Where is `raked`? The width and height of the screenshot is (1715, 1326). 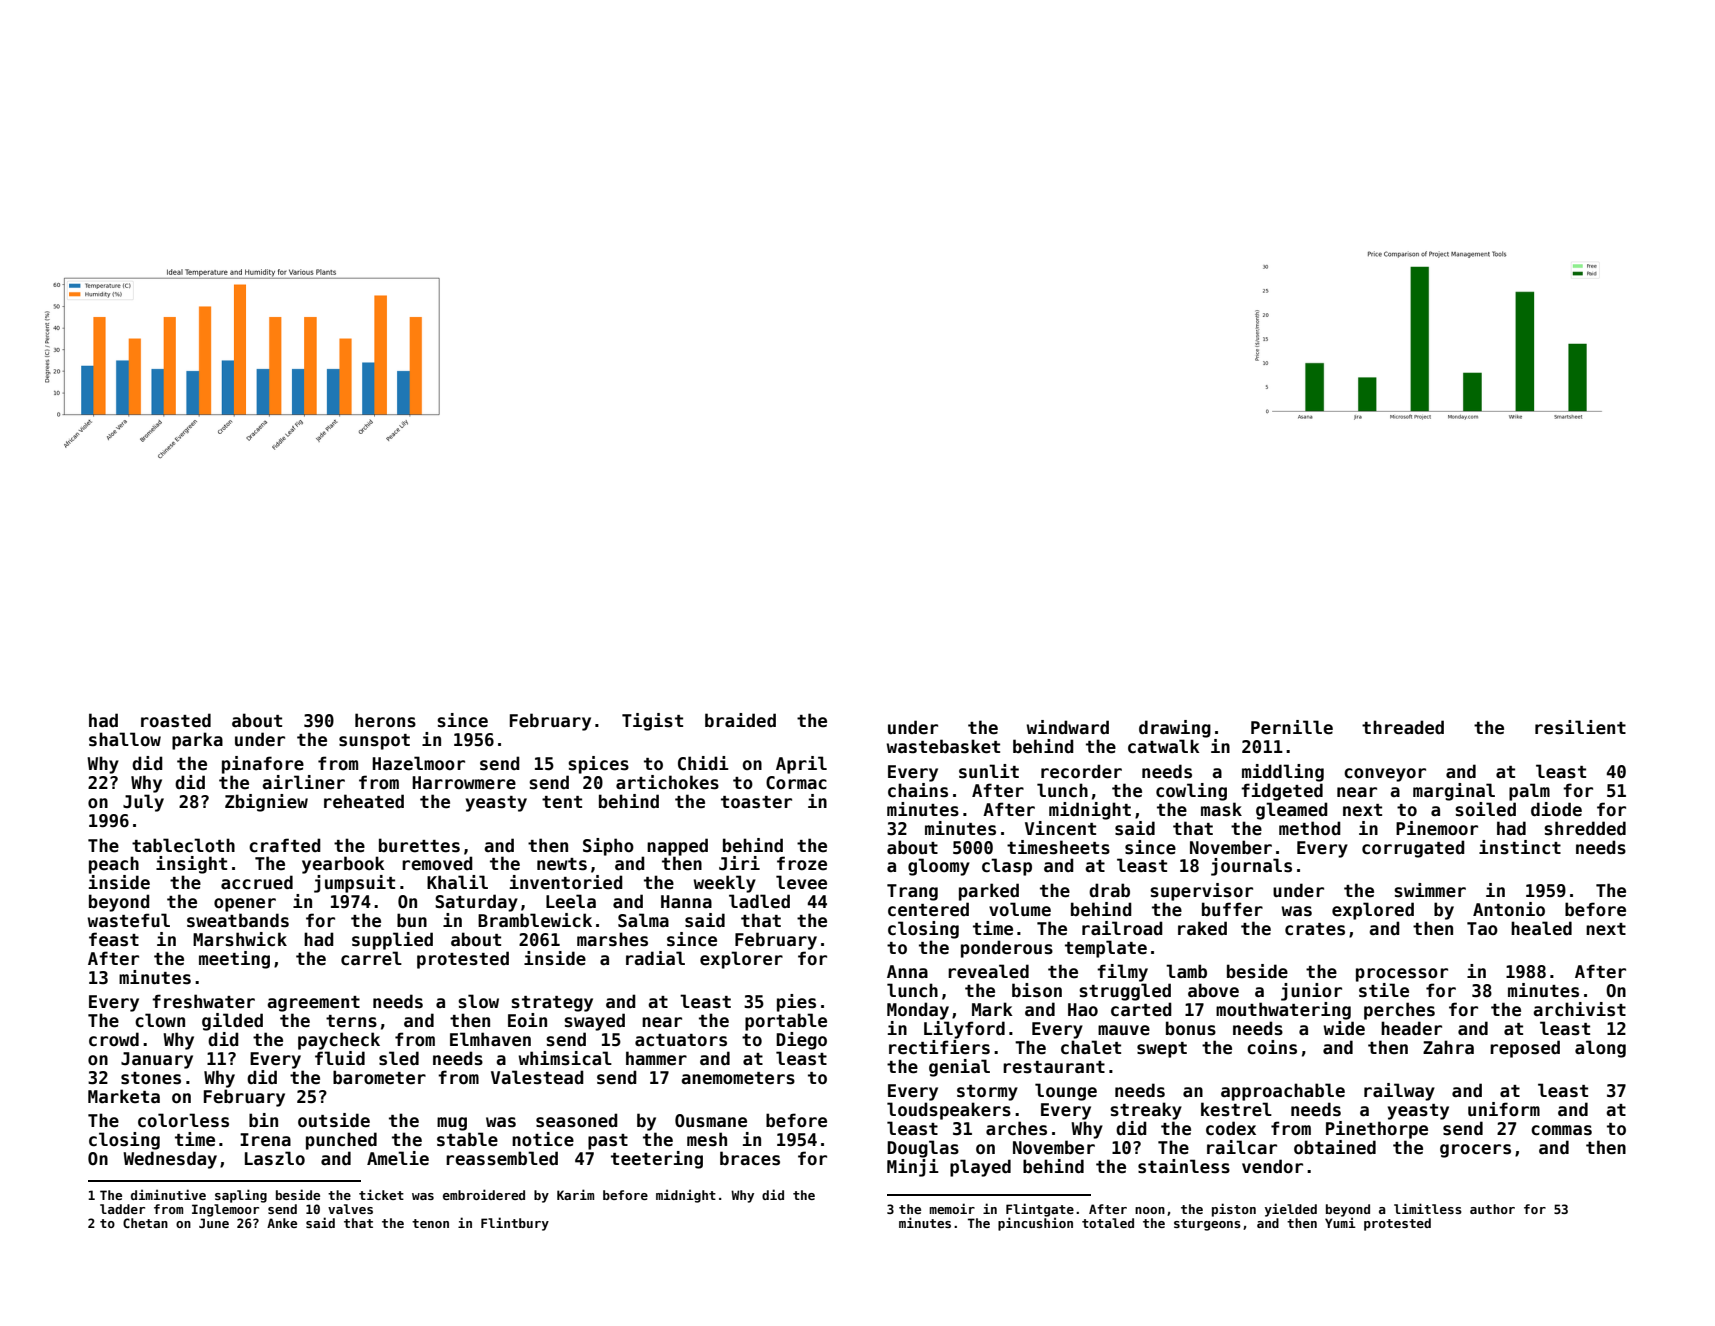 raked is located at coordinates (1202, 928).
